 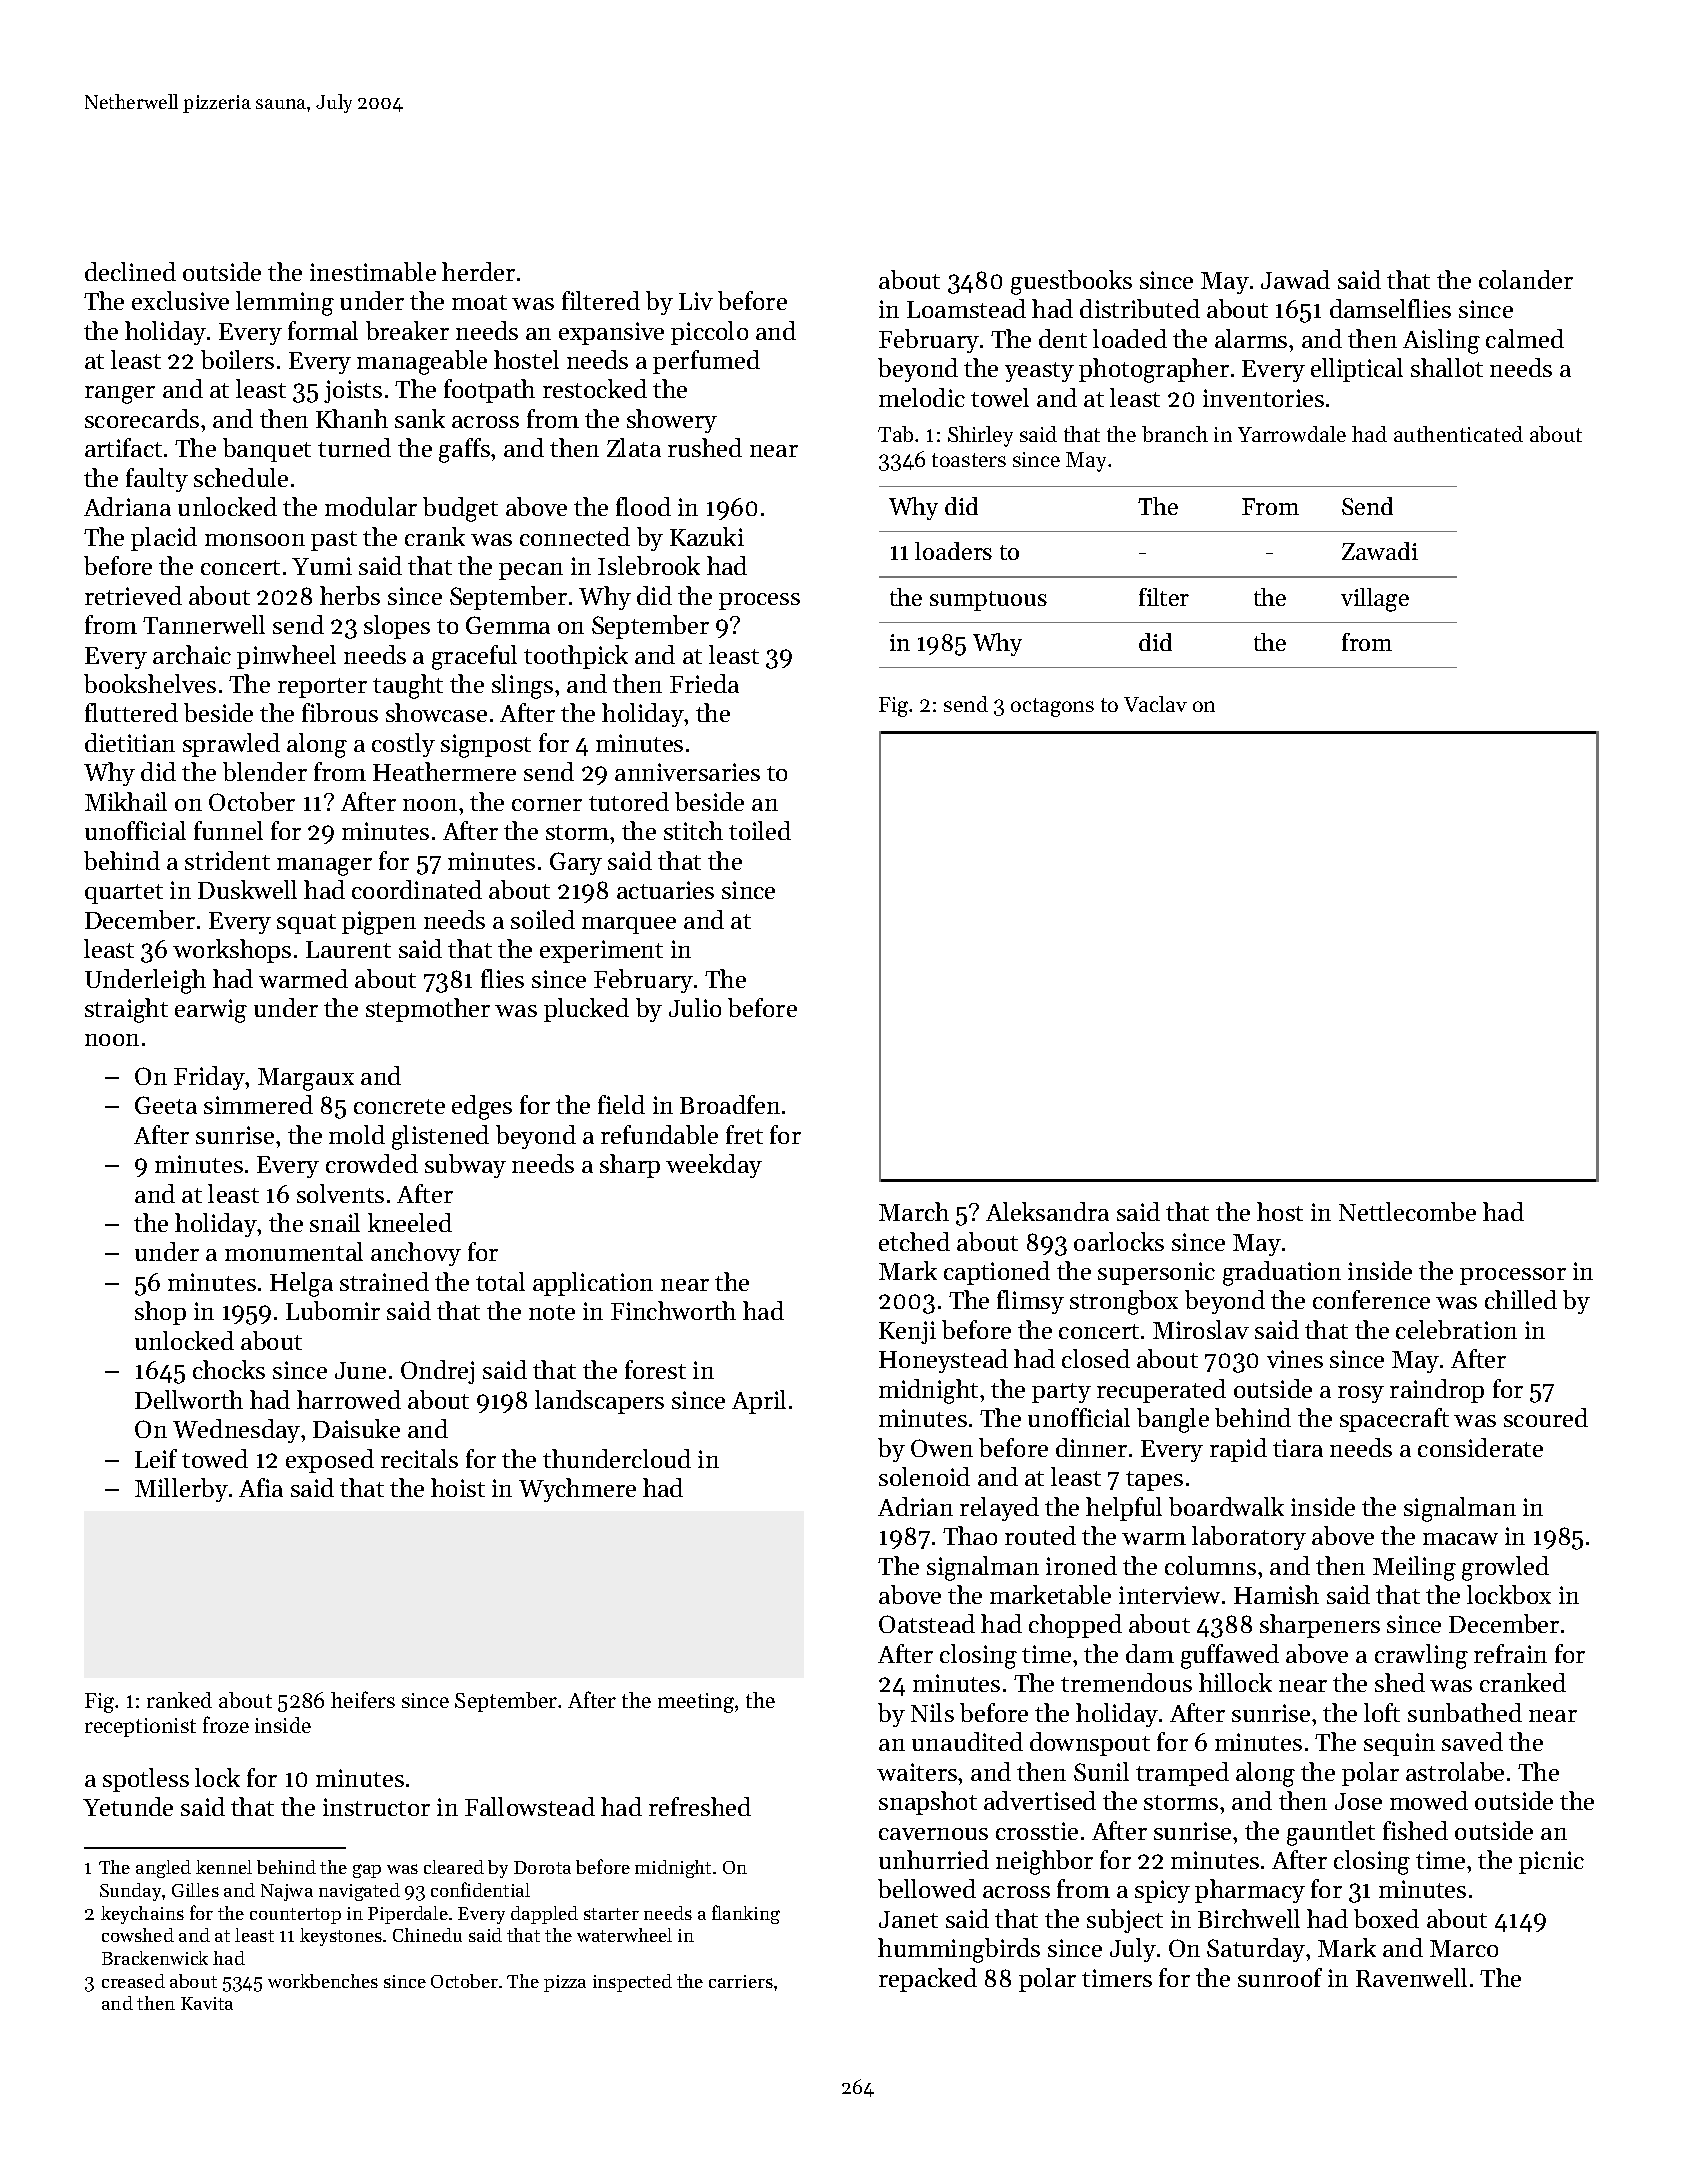 What do you see at coordinates (231, 745) in the screenshot?
I see `sprawled` at bounding box center [231, 745].
